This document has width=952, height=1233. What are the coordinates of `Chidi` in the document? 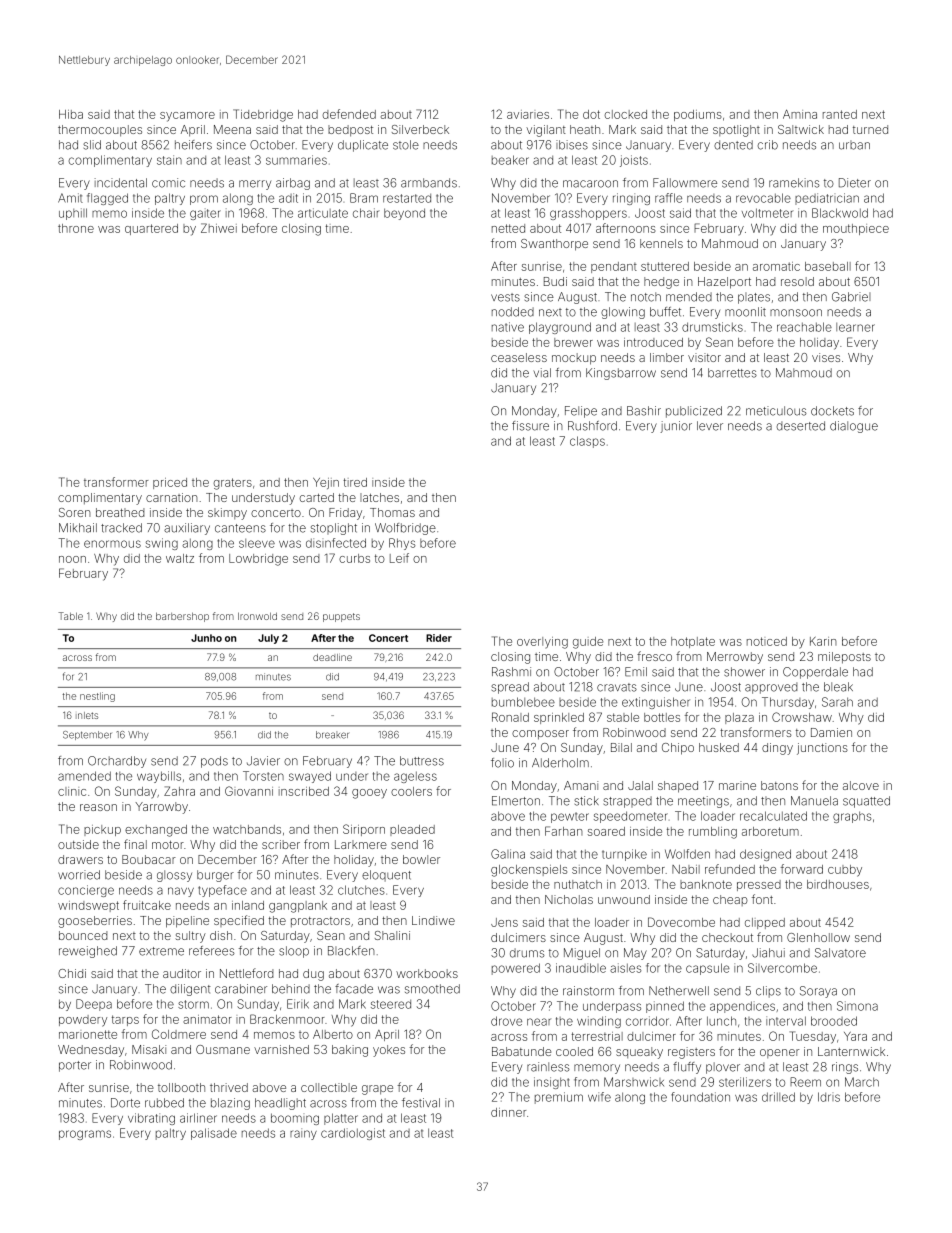 It's located at (72, 973).
